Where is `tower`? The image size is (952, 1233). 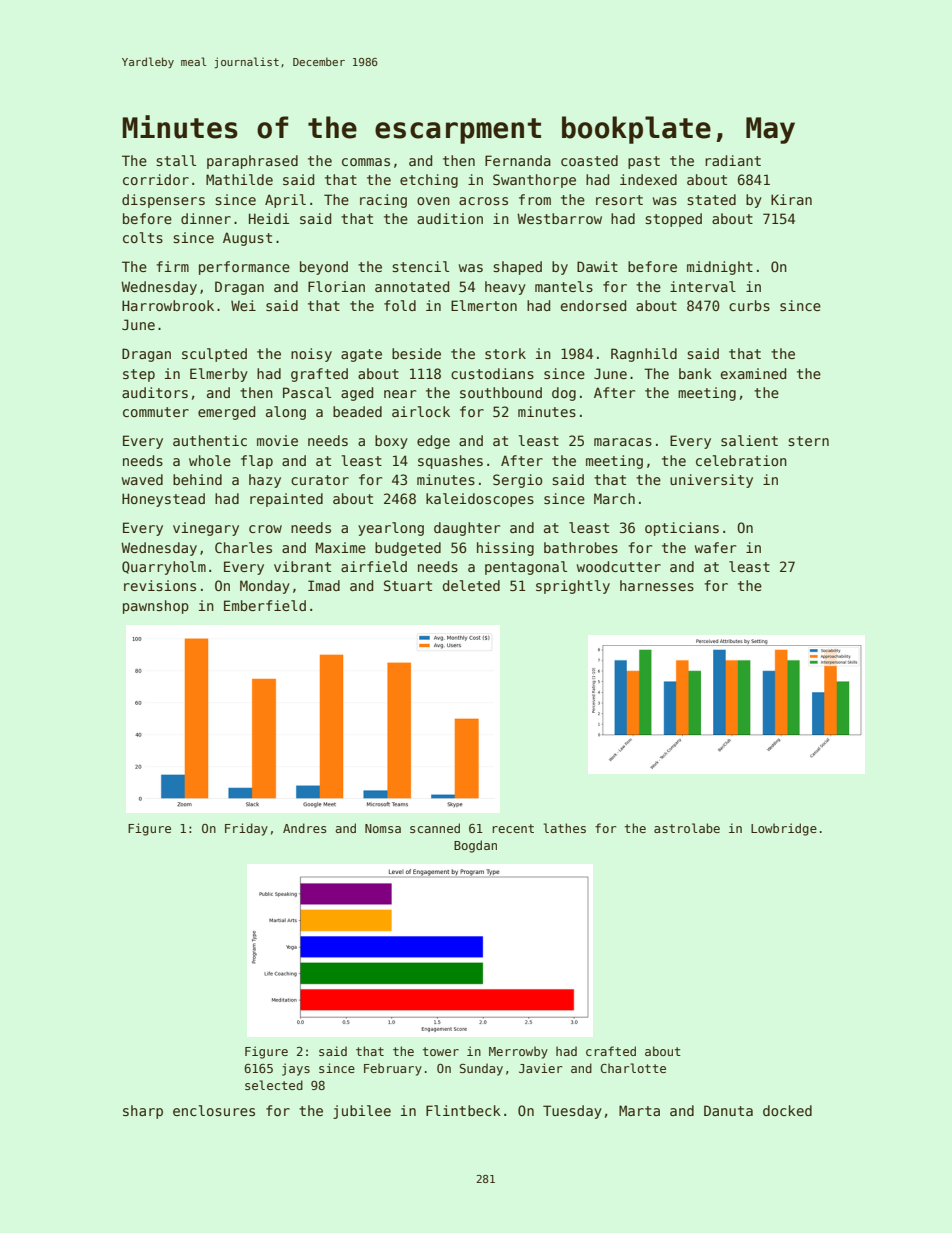
tower is located at coordinates (441, 1051).
